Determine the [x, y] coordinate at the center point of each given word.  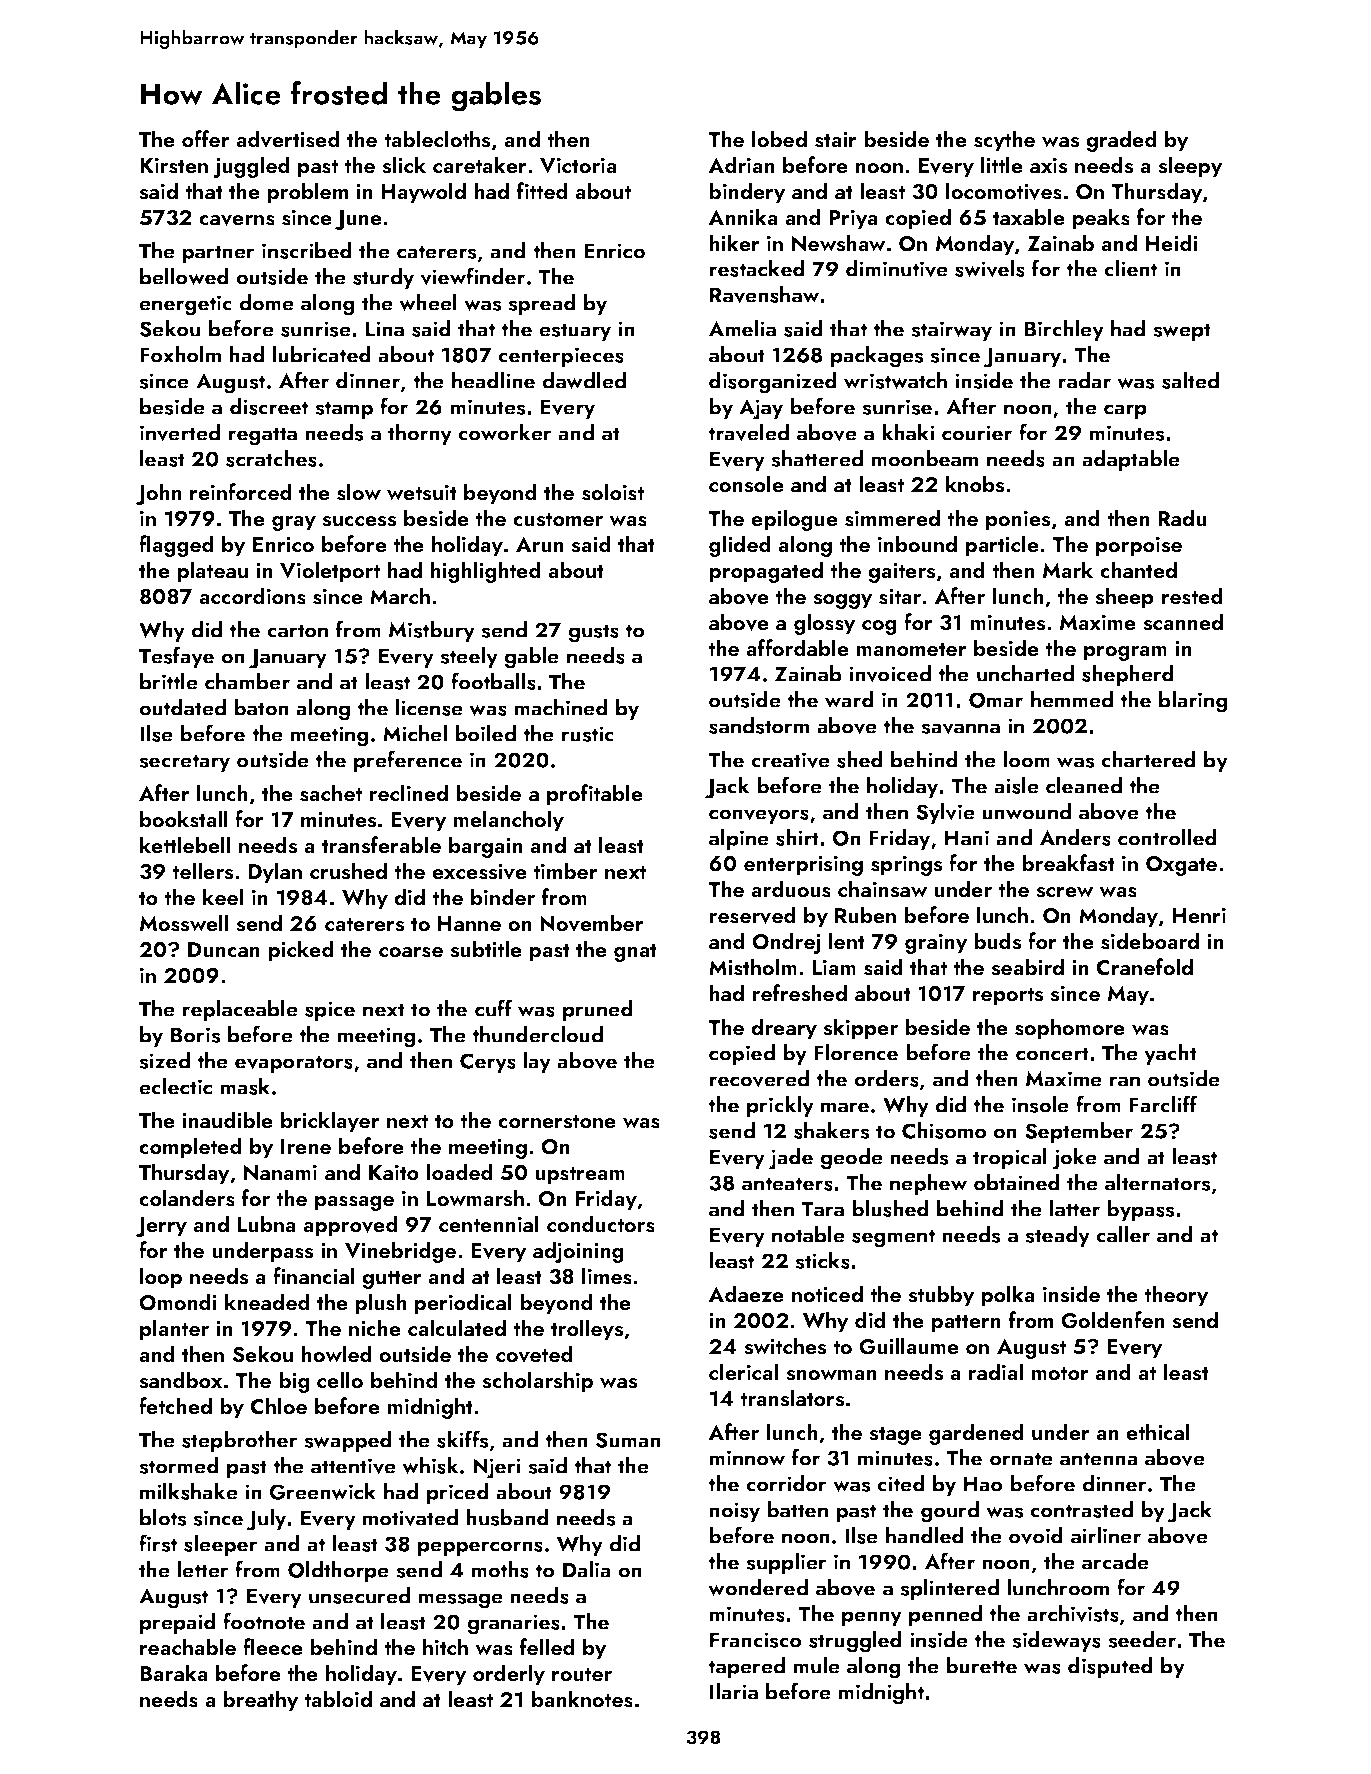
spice [330, 1011]
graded [1121, 141]
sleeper [221, 1545]
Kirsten [174, 166]
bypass [1140, 1210]
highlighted [485, 572]
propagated [766, 572]
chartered [1148, 759]
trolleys [587, 1330]
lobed [779, 138]
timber [565, 870]
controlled [1167, 837]
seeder [1142, 1639]
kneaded [267, 1301]
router [582, 1674]
